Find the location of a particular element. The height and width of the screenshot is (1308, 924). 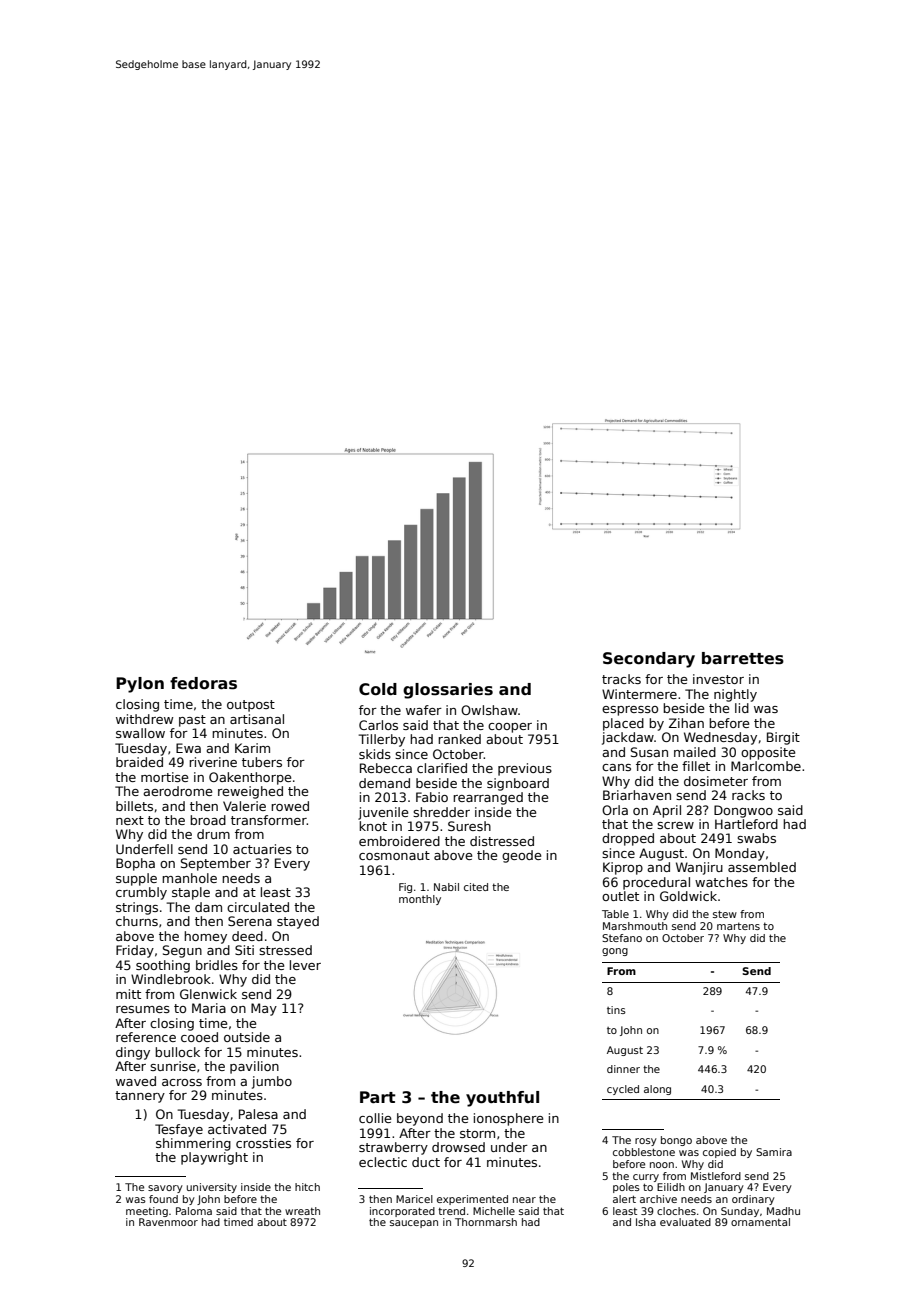

outlet is located at coordinates (620, 896).
